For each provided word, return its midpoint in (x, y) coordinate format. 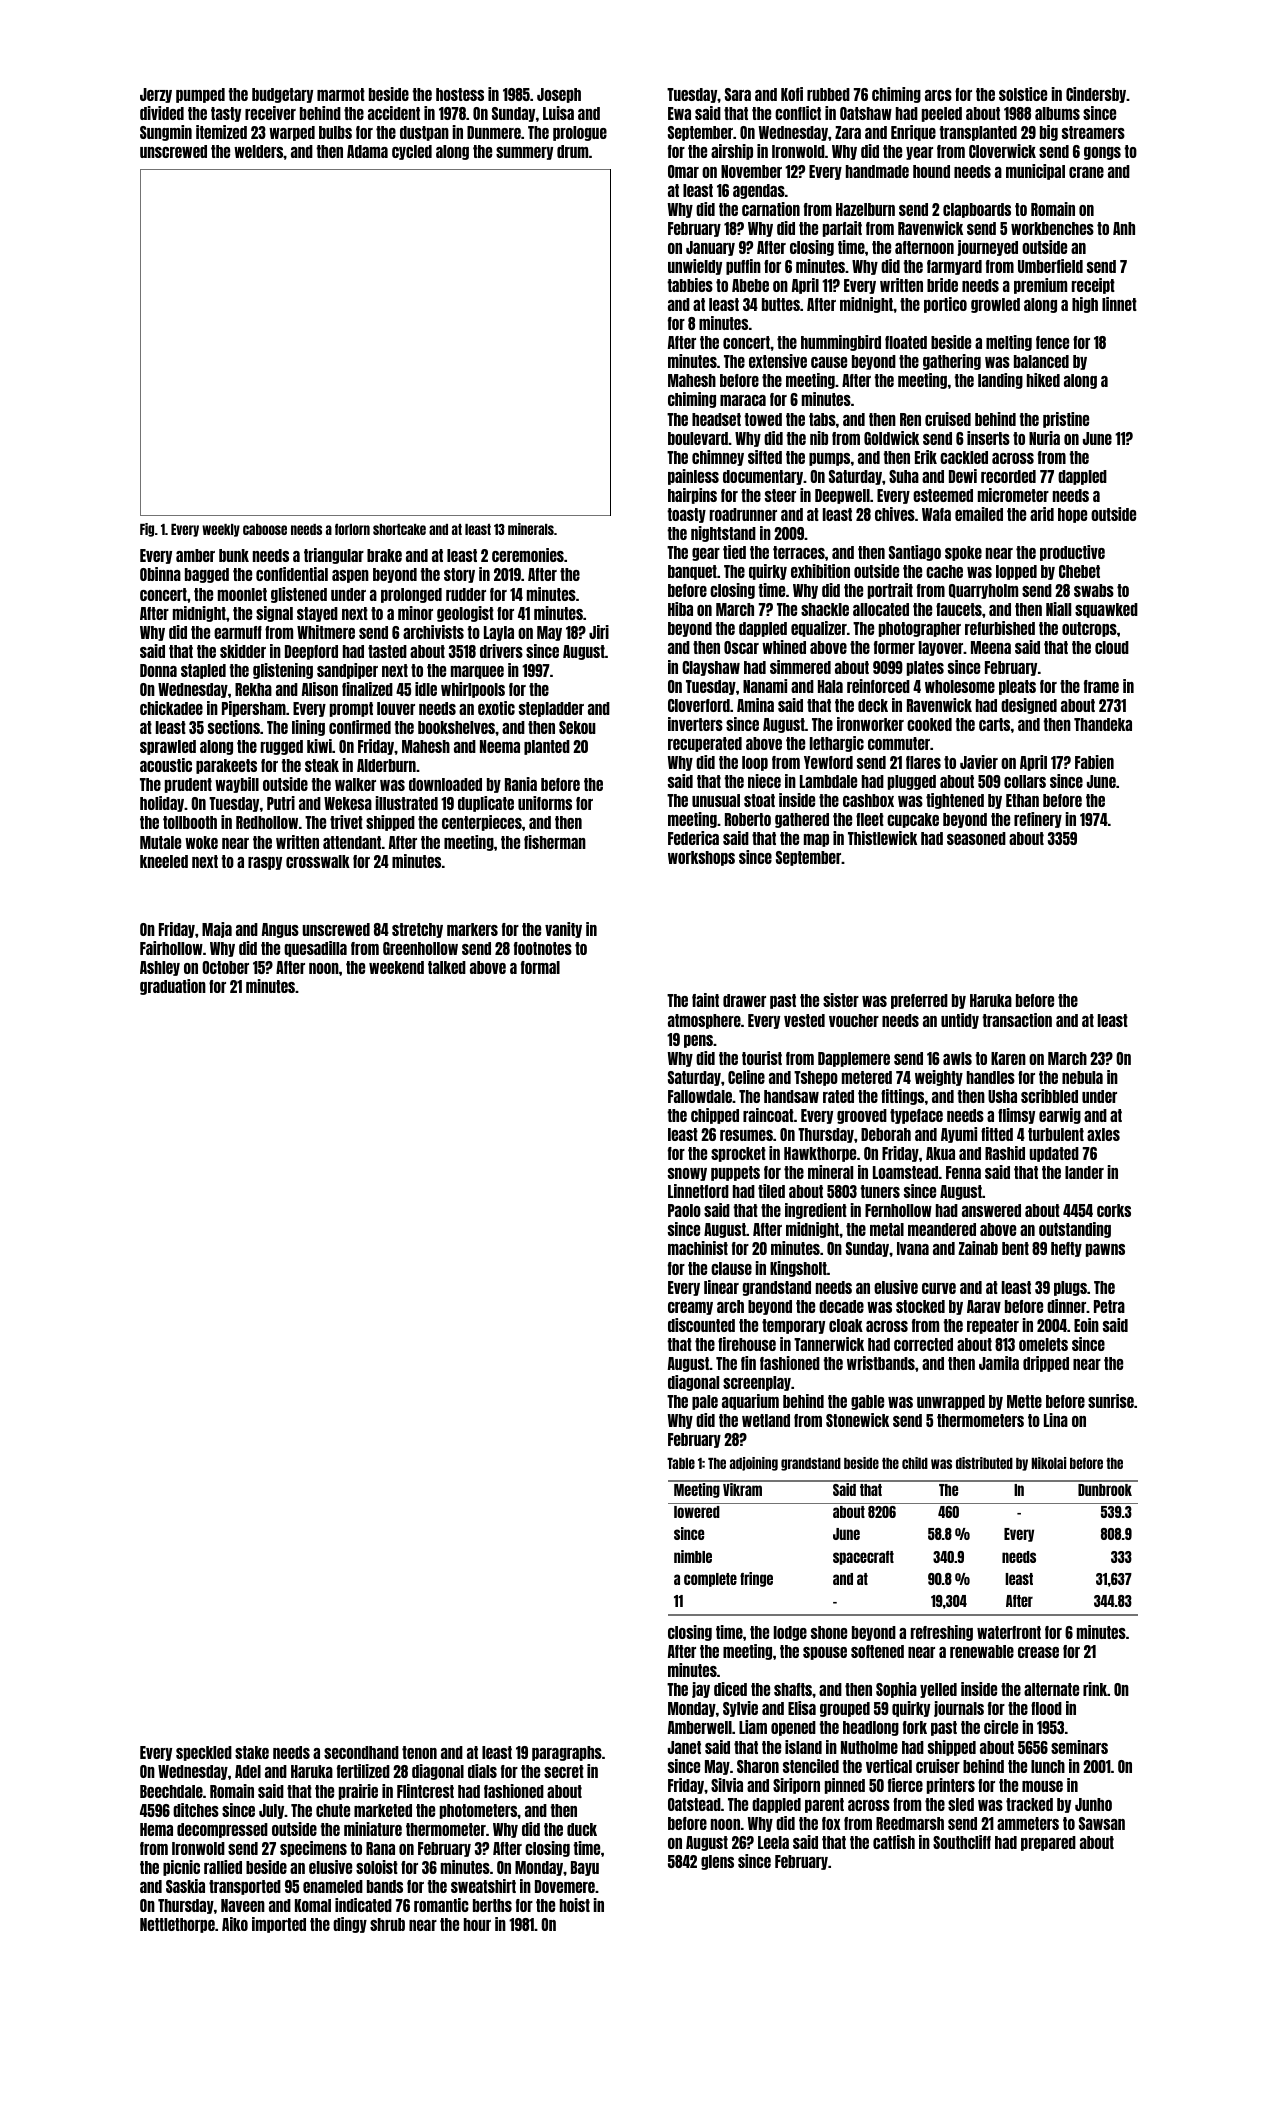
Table (681, 1463)
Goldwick (891, 438)
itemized (221, 132)
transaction (1017, 1020)
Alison (320, 689)
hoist (575, 1905)
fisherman (555, 842)
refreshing (942, 1633)
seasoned (976, 838)
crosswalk (318, 861)
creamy (690, 1308)
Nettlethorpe (177, 1925)
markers (472, 929)
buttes (781, 304)
